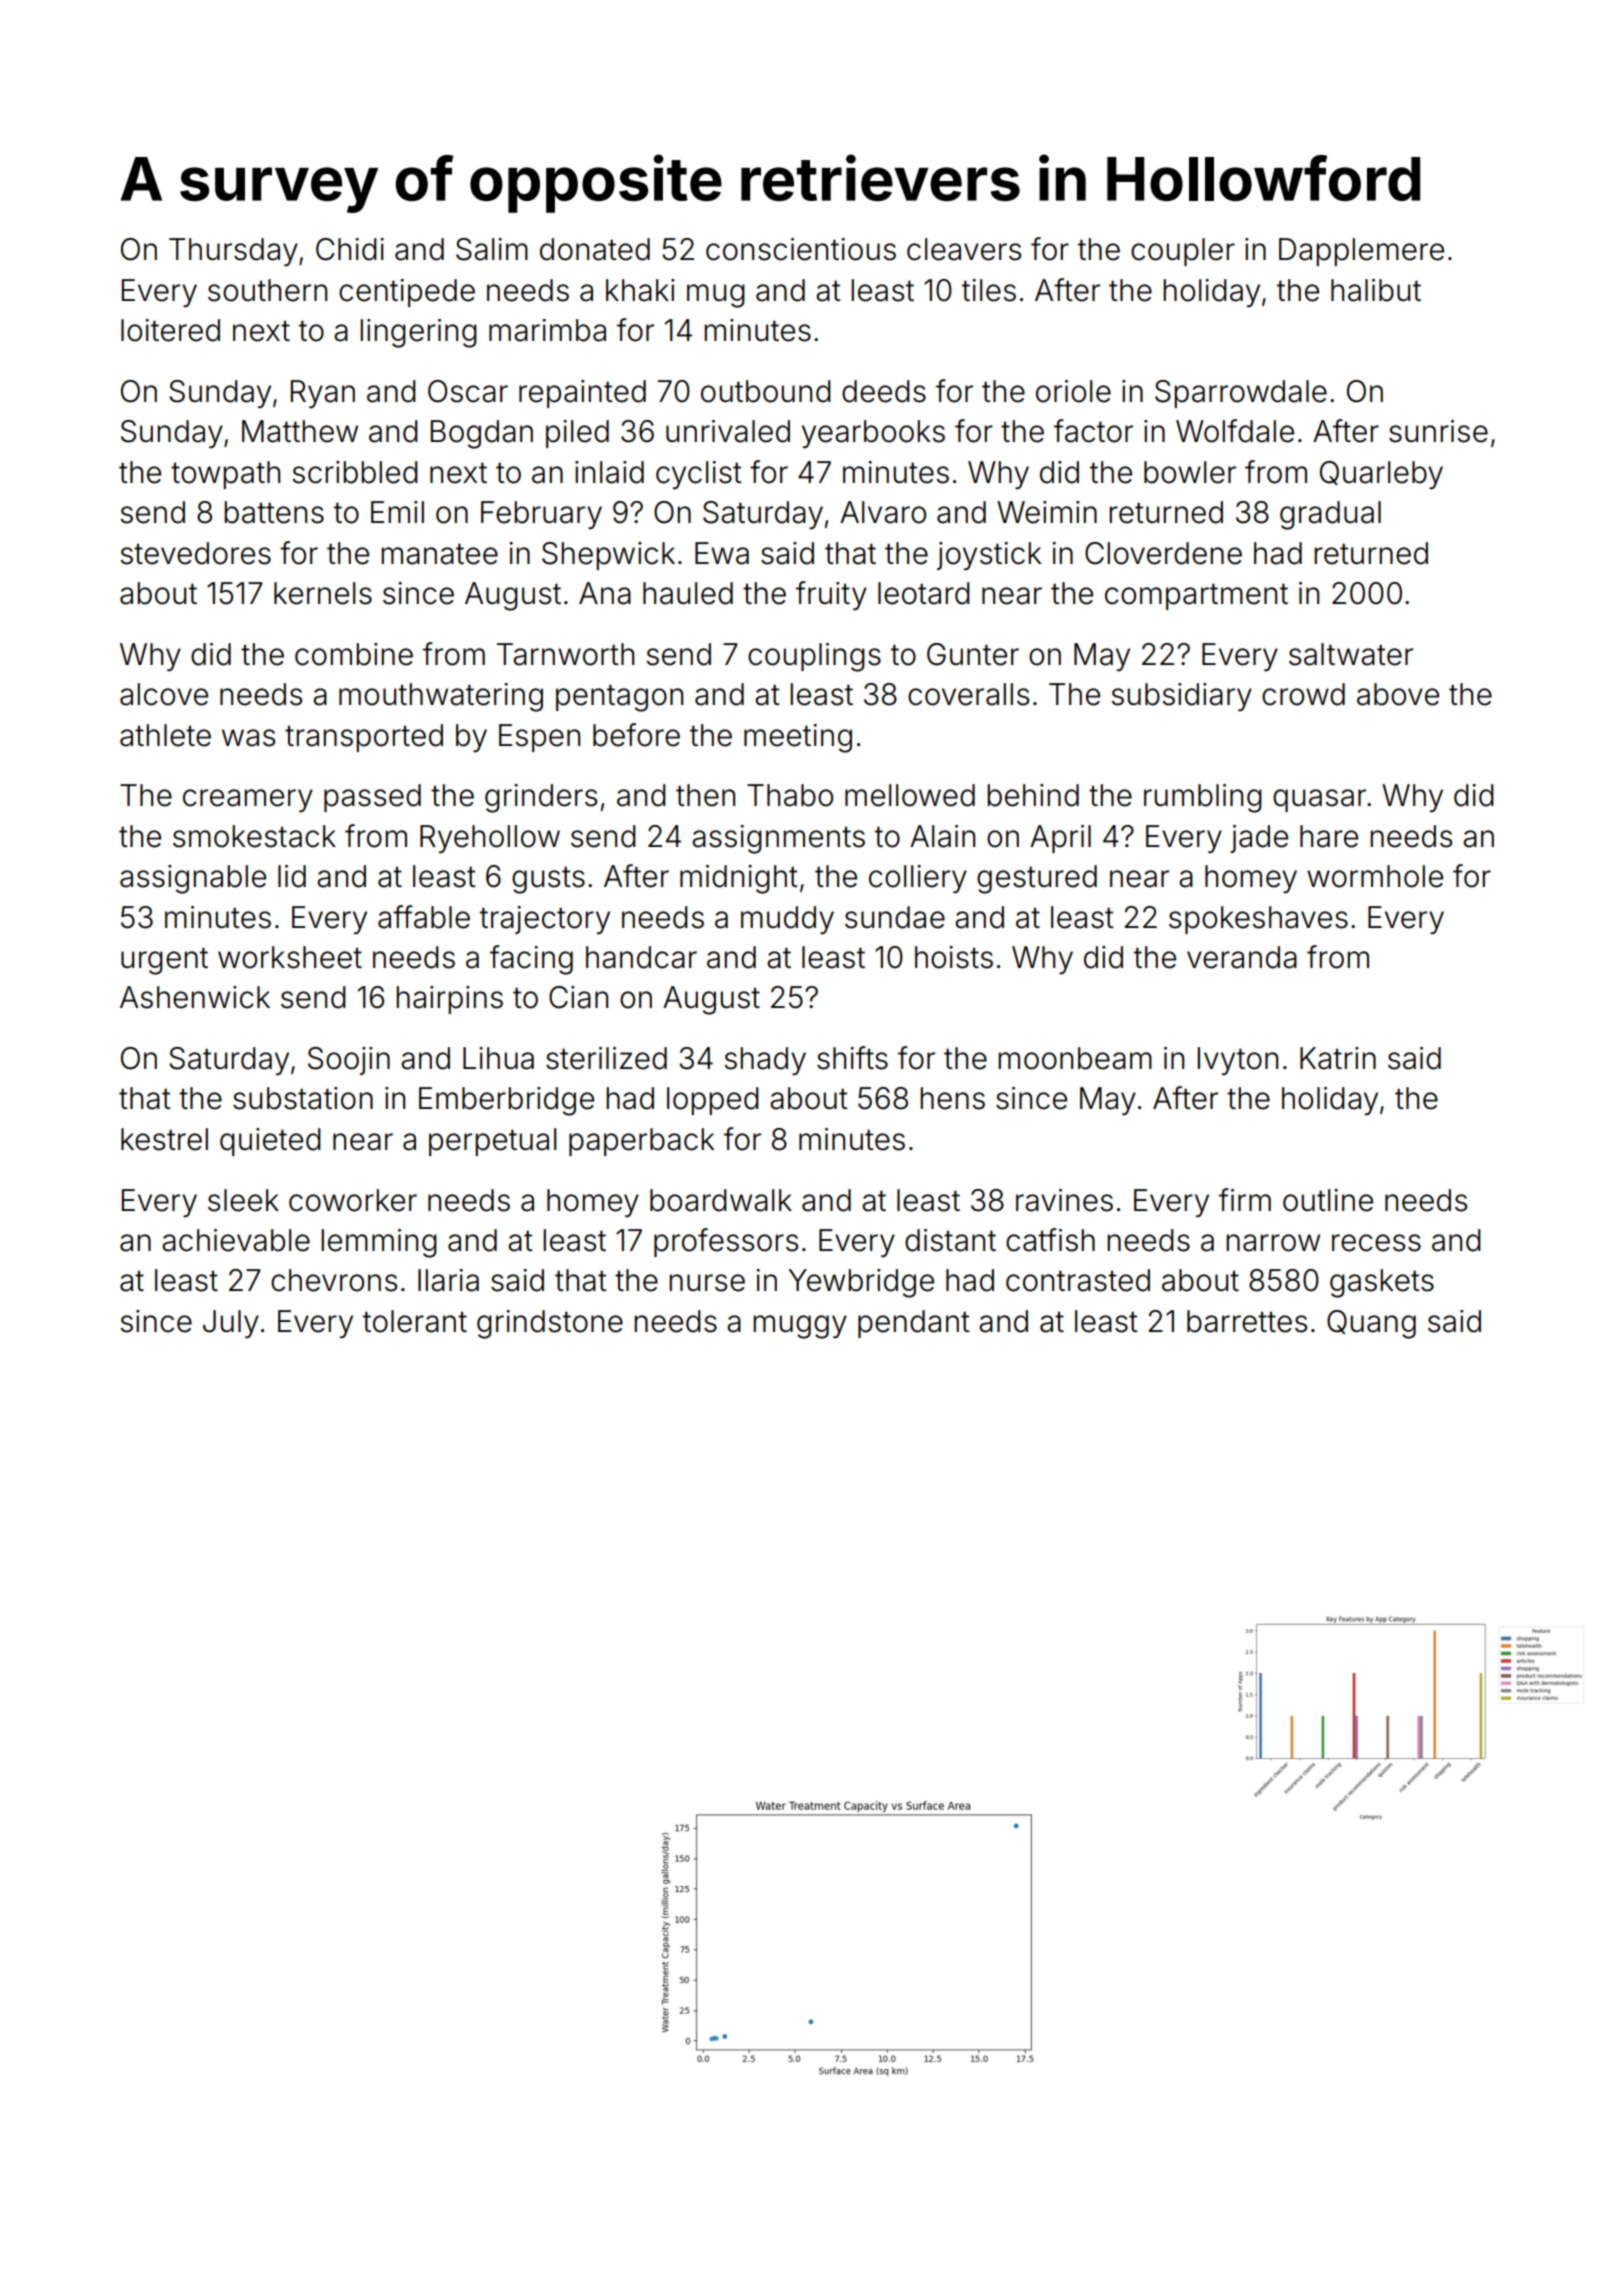  What do you see at coordinates (1328, 1200) in the screenshot?
I see `outline` at bounding box center [1328, 1200].
